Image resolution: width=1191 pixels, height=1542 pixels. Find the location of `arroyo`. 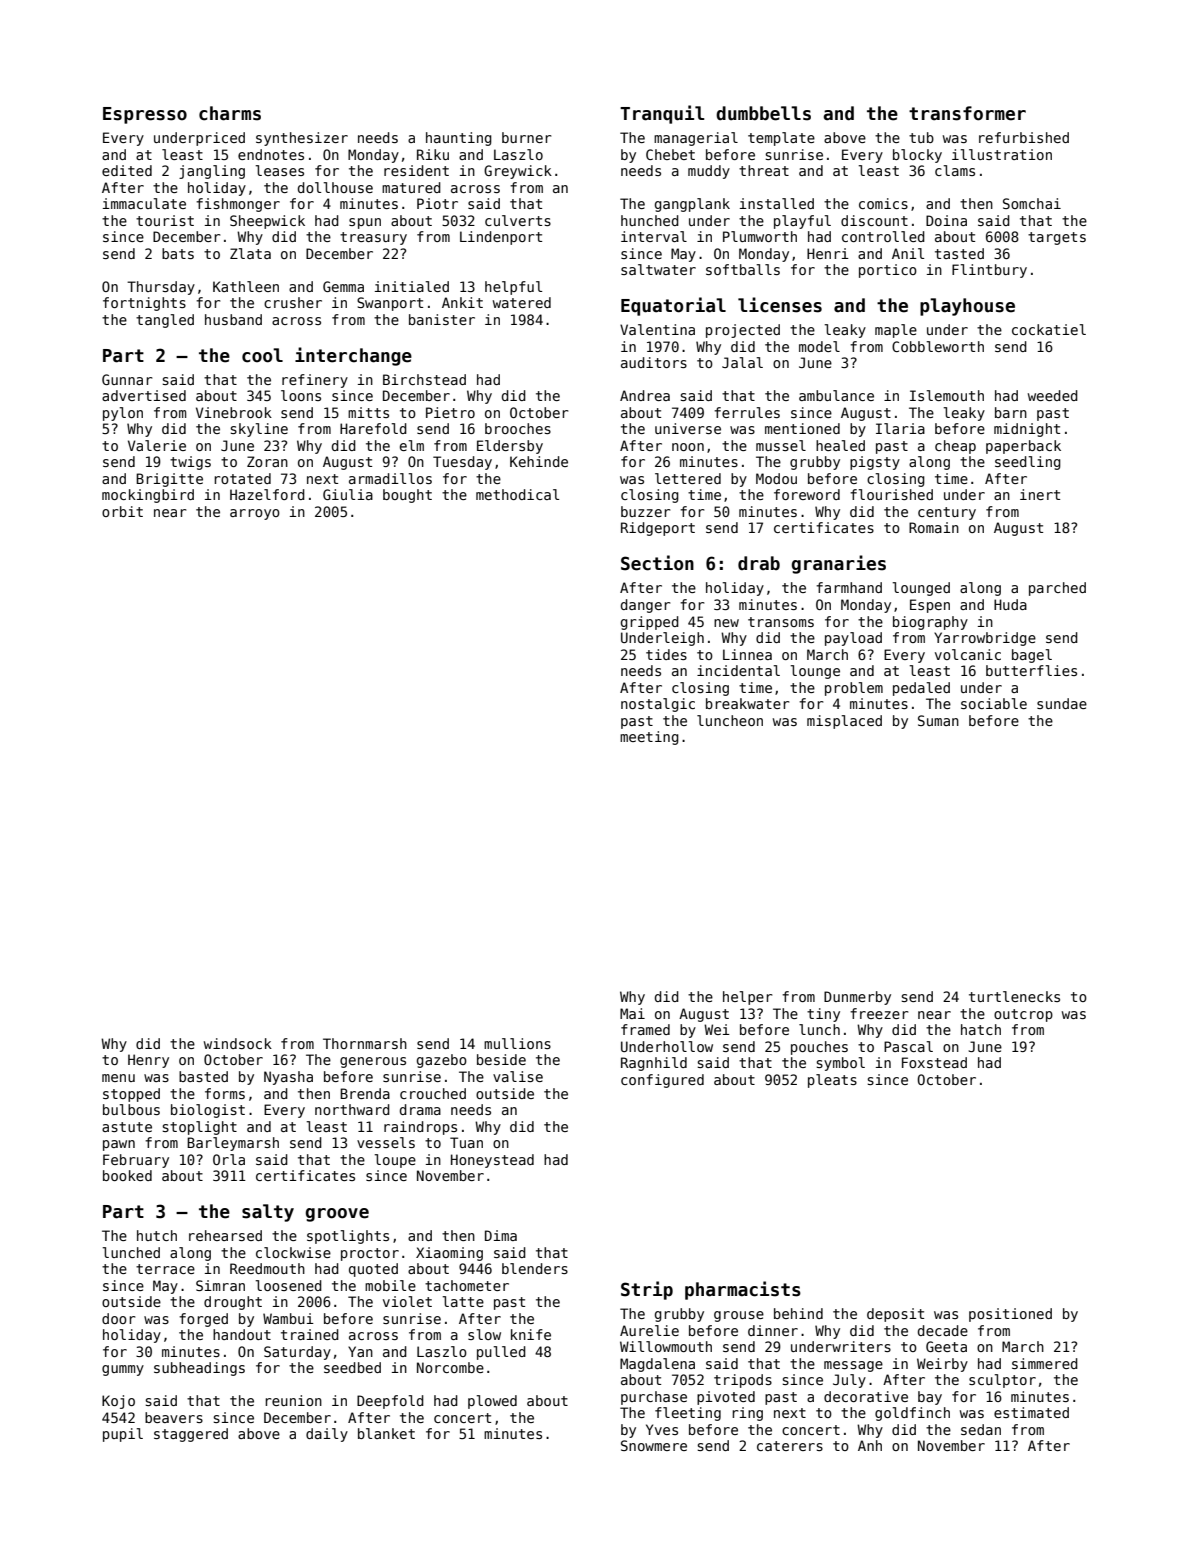

arroyo is located at coordinates (255, 514).
